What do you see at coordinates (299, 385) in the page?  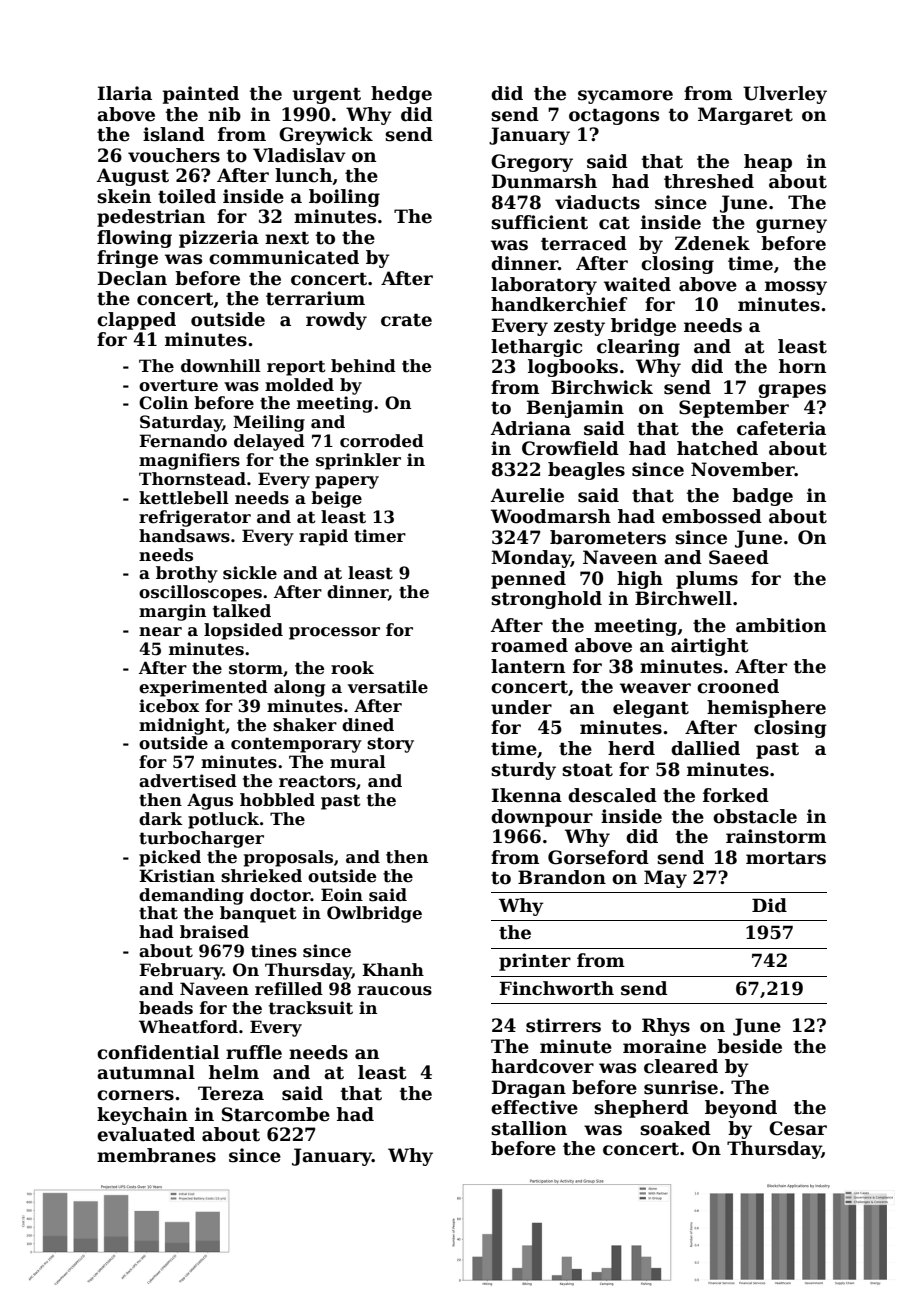 I see `molded` at bounding box center [299, 385].
